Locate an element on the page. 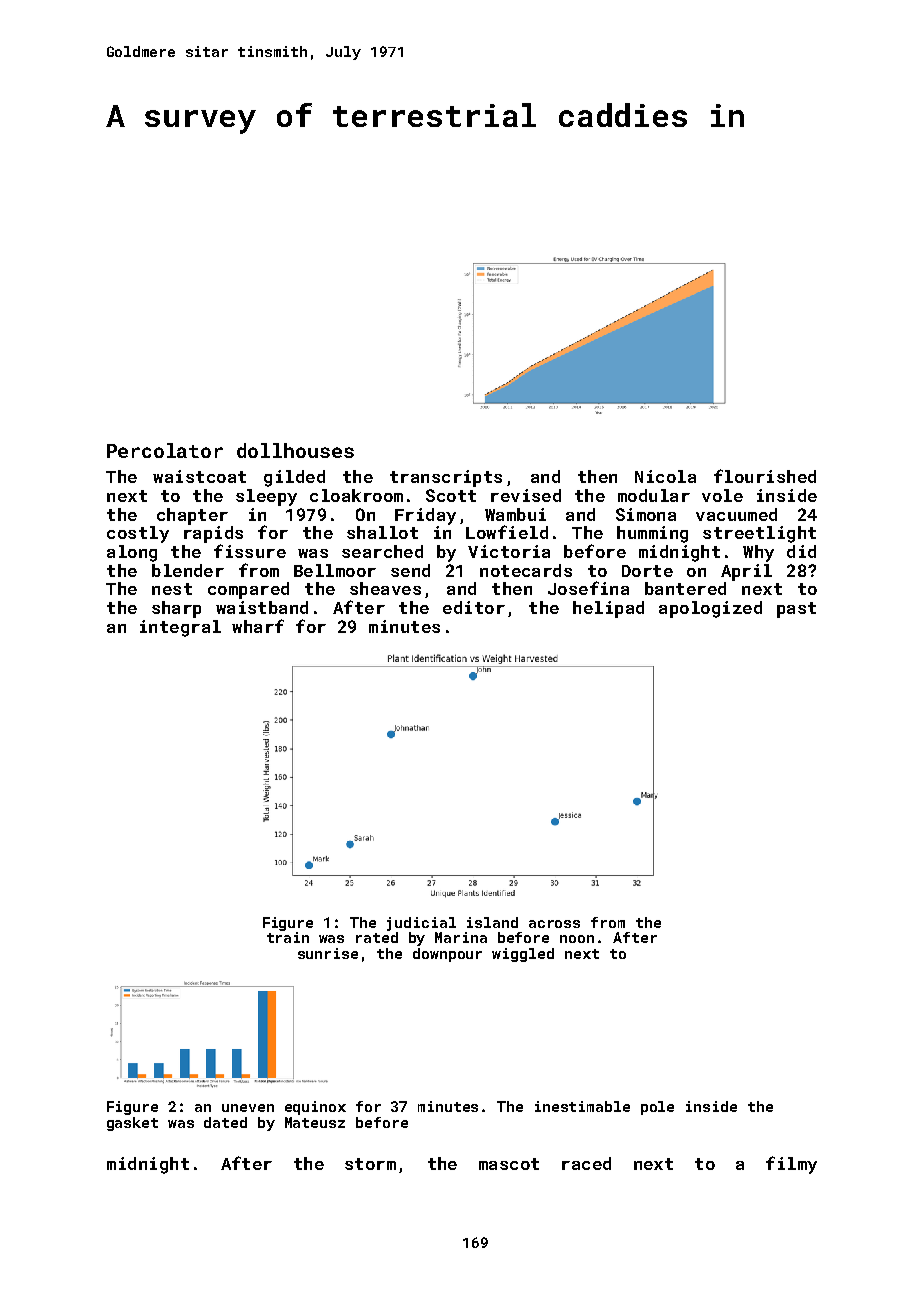 The width and height of the page is (924, 1308). train is located at coordinates (288, 937).
